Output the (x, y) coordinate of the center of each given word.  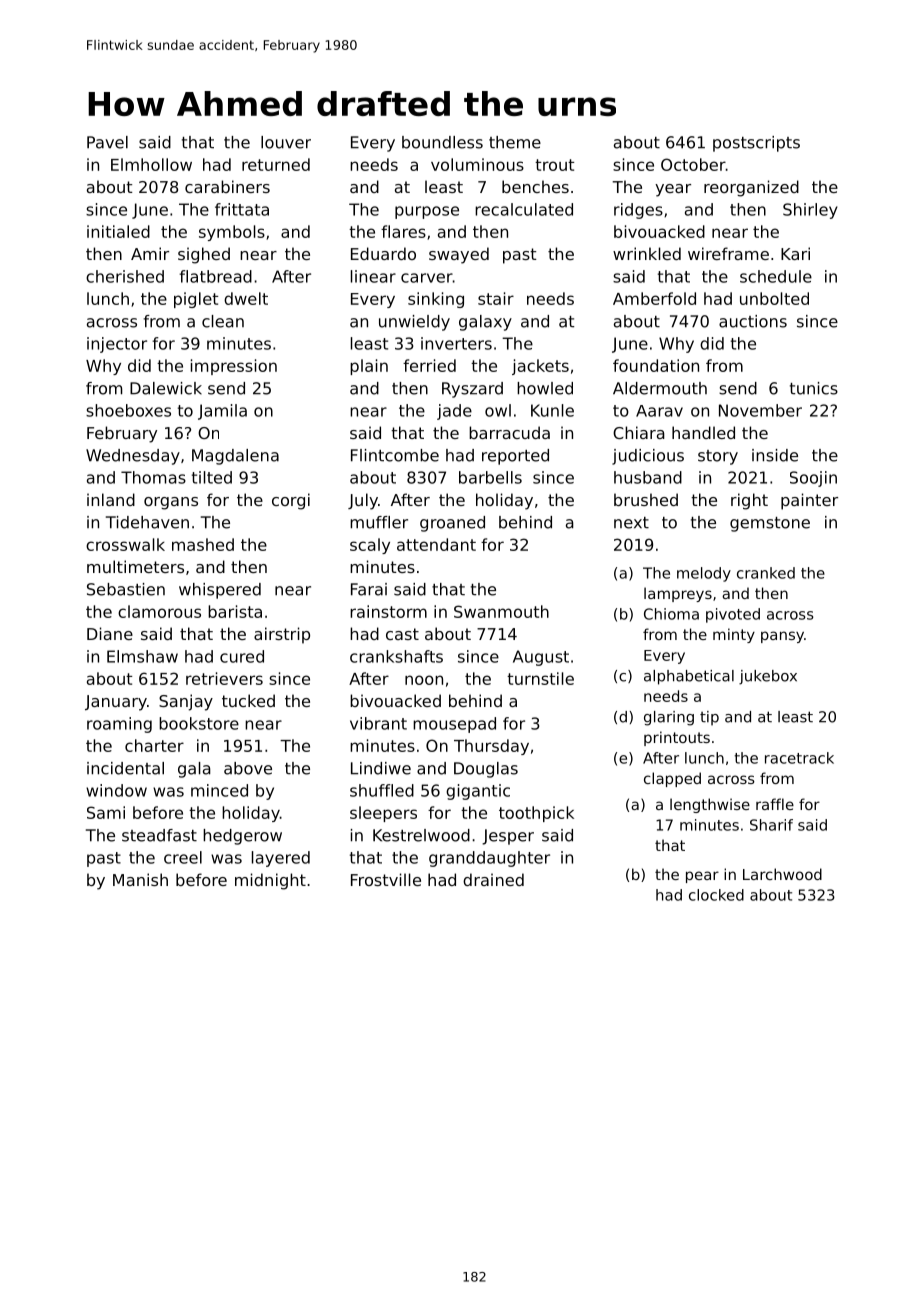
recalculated (524, 209)
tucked (248, 700)
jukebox (768, 677)
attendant (436, 544)
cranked (766, 573)
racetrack (799, 758)
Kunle (552, 410)
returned (276, 164)
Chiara (639, 432)
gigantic (478, 792)
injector (117, 345)
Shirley (810, 211)
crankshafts (396, 656)
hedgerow (242, 837)
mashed (203, 544)
